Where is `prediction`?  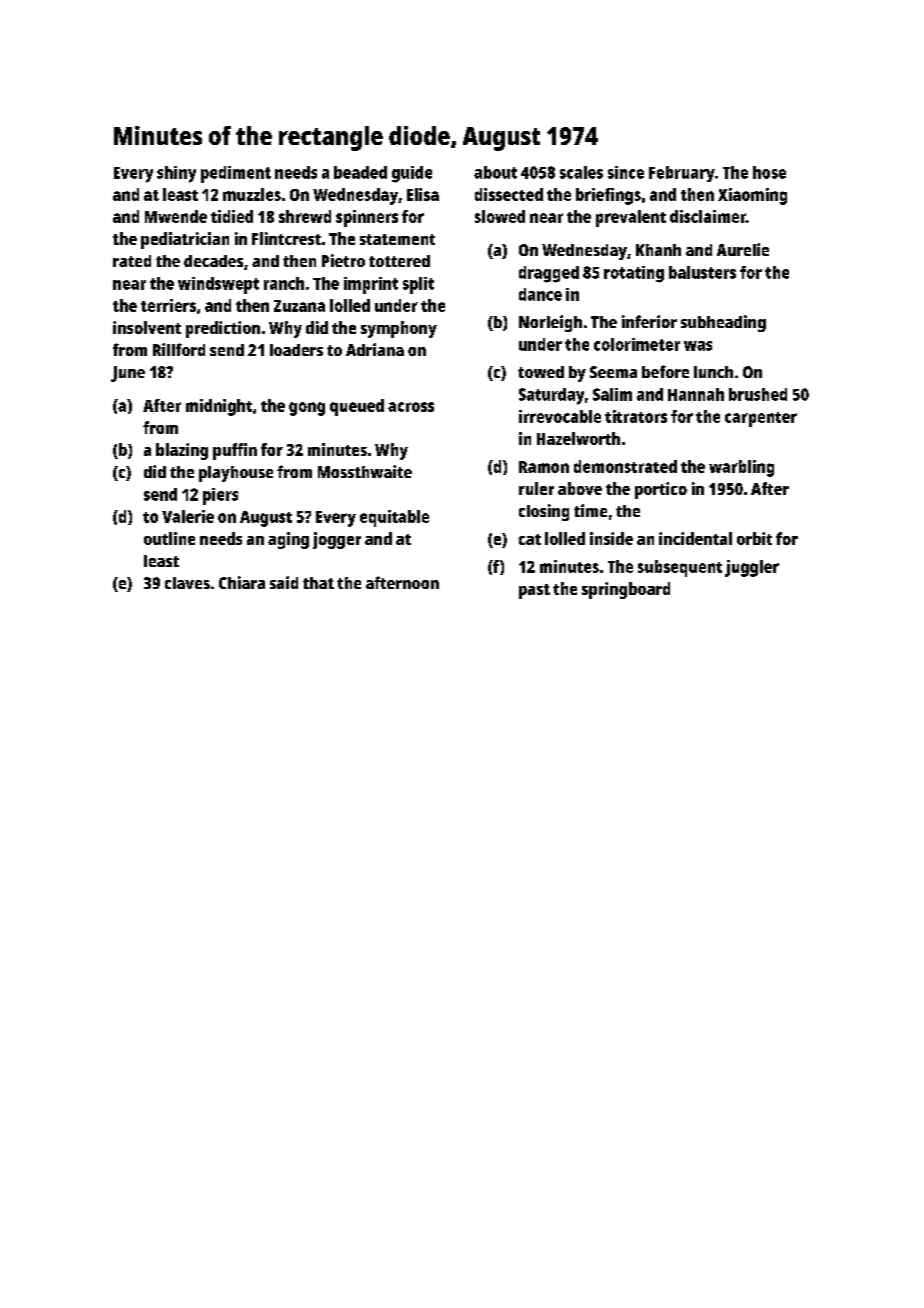
prediction is located at coordinates (223, 329).
